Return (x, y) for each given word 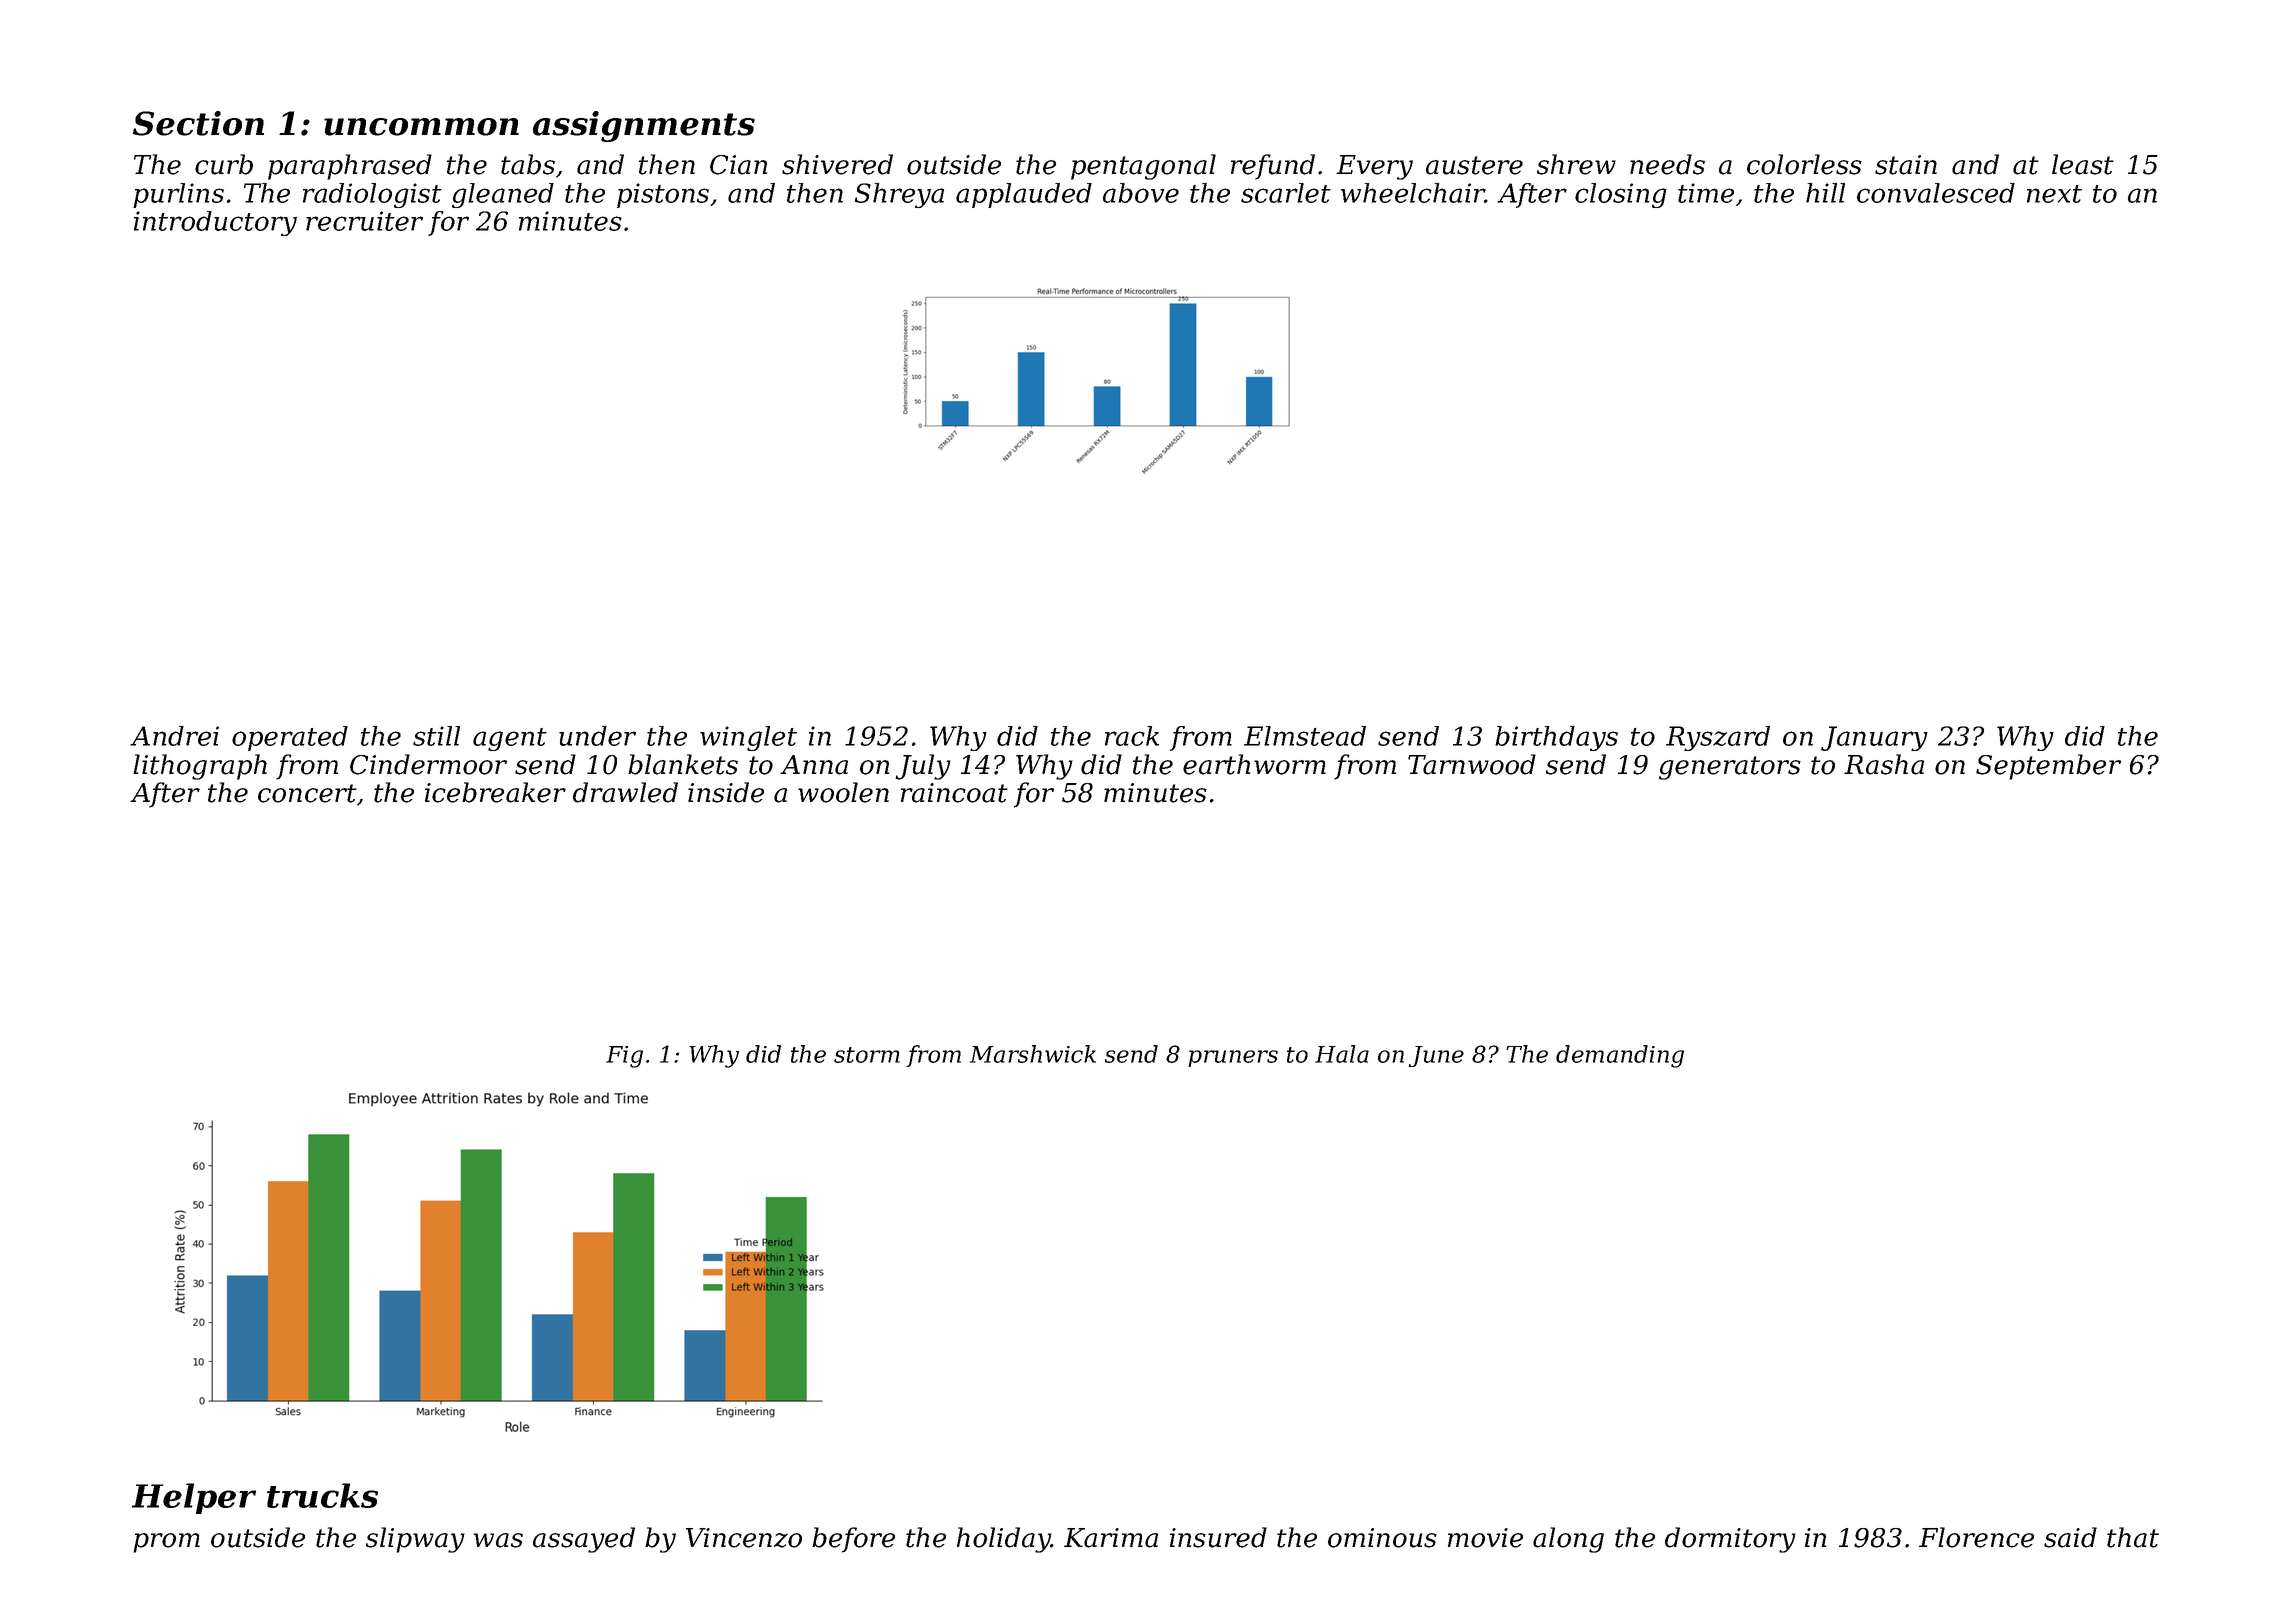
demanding (1620, 1056)
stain (1906, 165)
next (2054, 194)
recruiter (364, 221)
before (853, 1540)
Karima (1111, 1538)
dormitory (1730, 1540)
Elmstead (1305, 736)
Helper (194, 1498)
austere (1474, 165)
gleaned (503, 195)
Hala (1342, 1054)
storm (867, 1055)
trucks (322, 1495)
